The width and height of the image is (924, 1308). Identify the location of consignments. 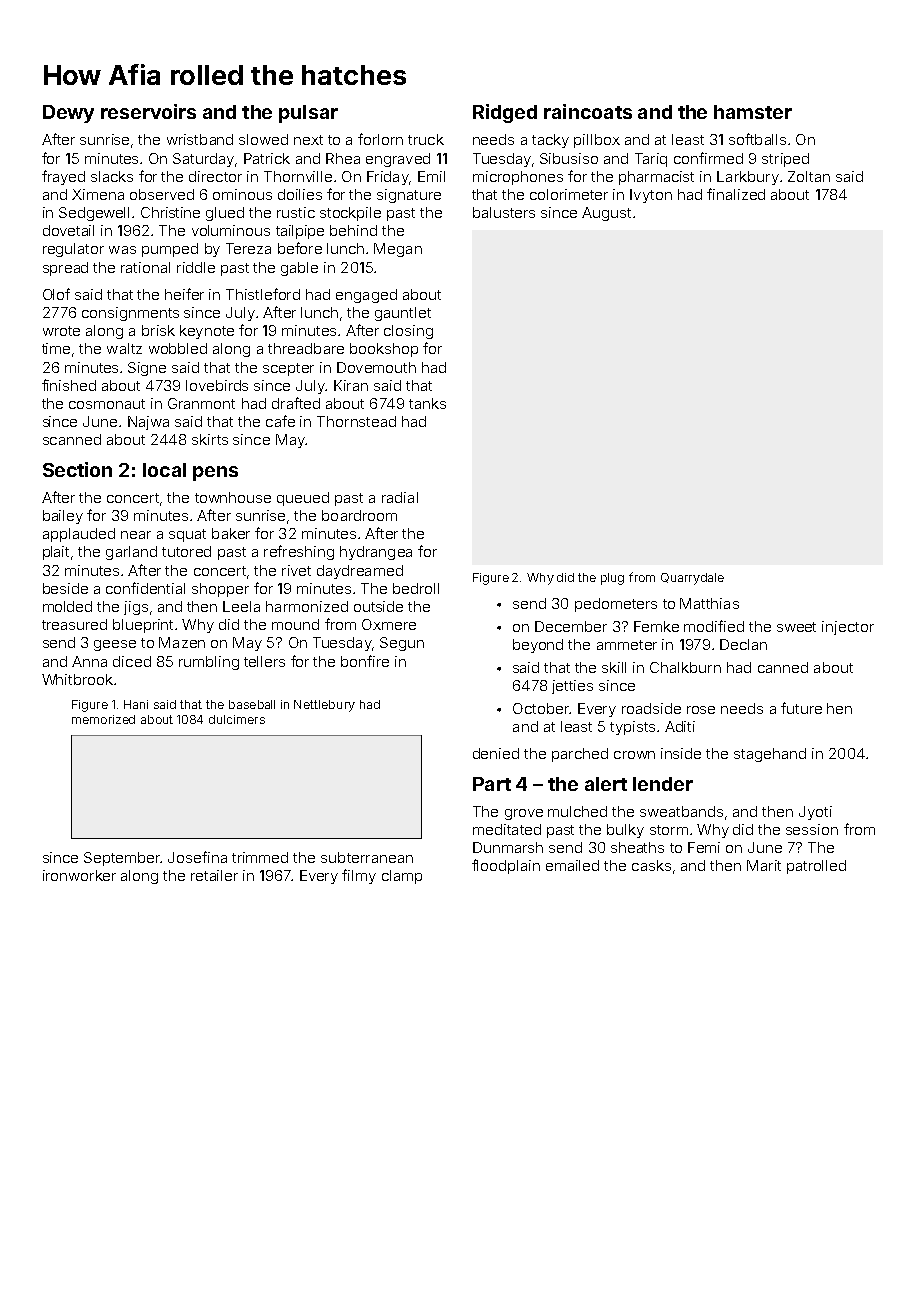
(130, 314).
